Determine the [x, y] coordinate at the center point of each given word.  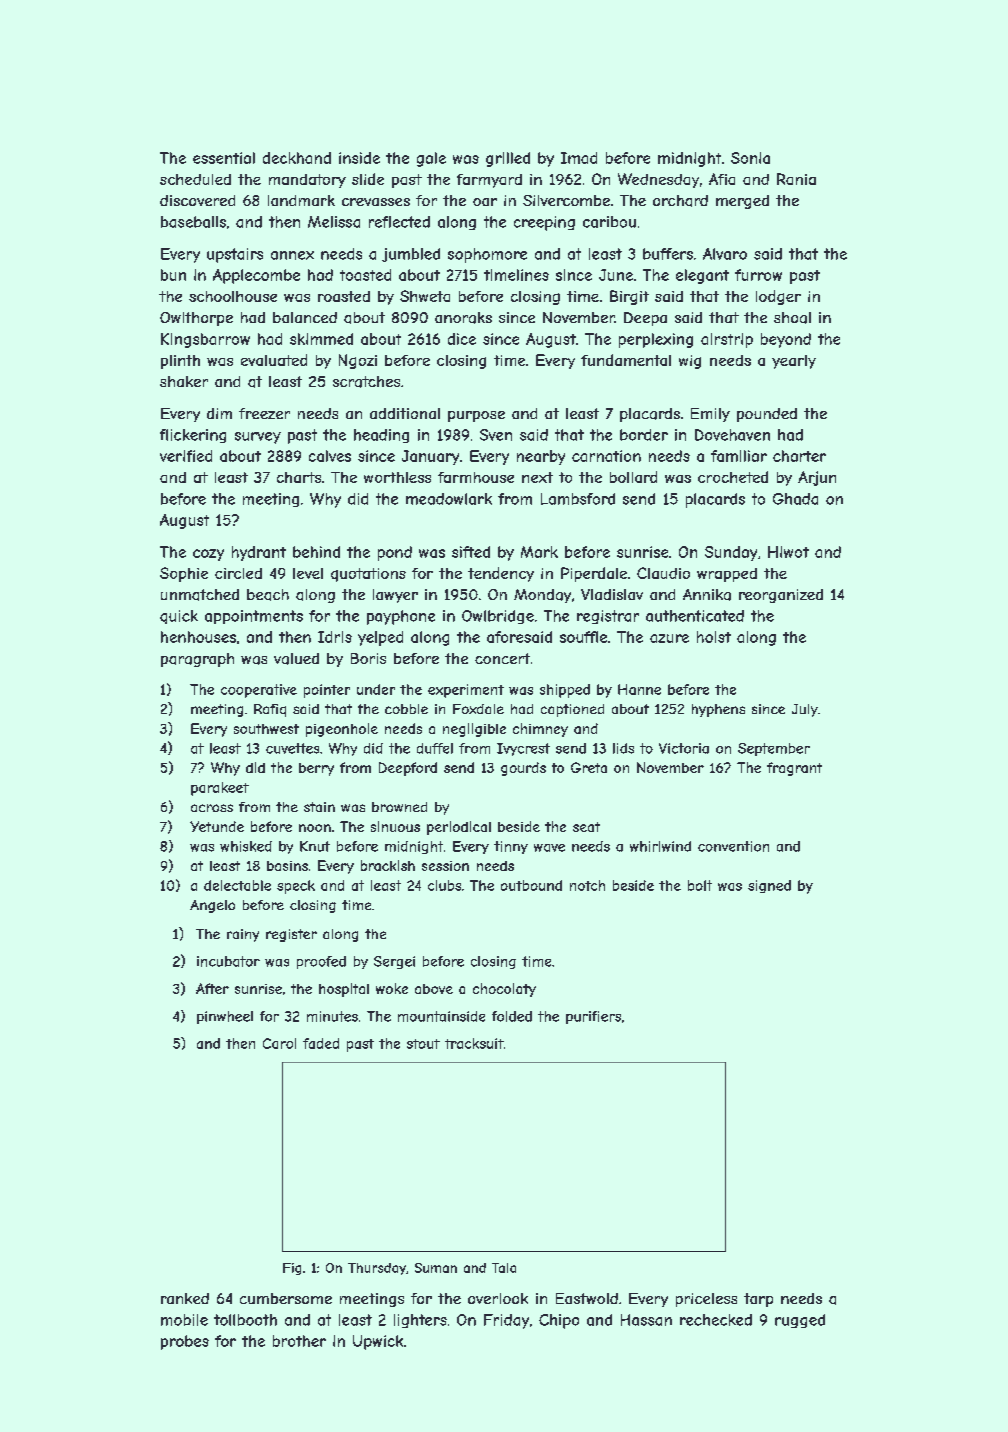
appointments [254, 617]
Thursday [377, 1269]
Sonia [750, 158]
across [212, 808]
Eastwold [587, 1298]
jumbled [411, 255]
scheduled [195, 179]
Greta [589, 767]
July [805, 710]
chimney [540, 730]
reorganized [781, 596]
